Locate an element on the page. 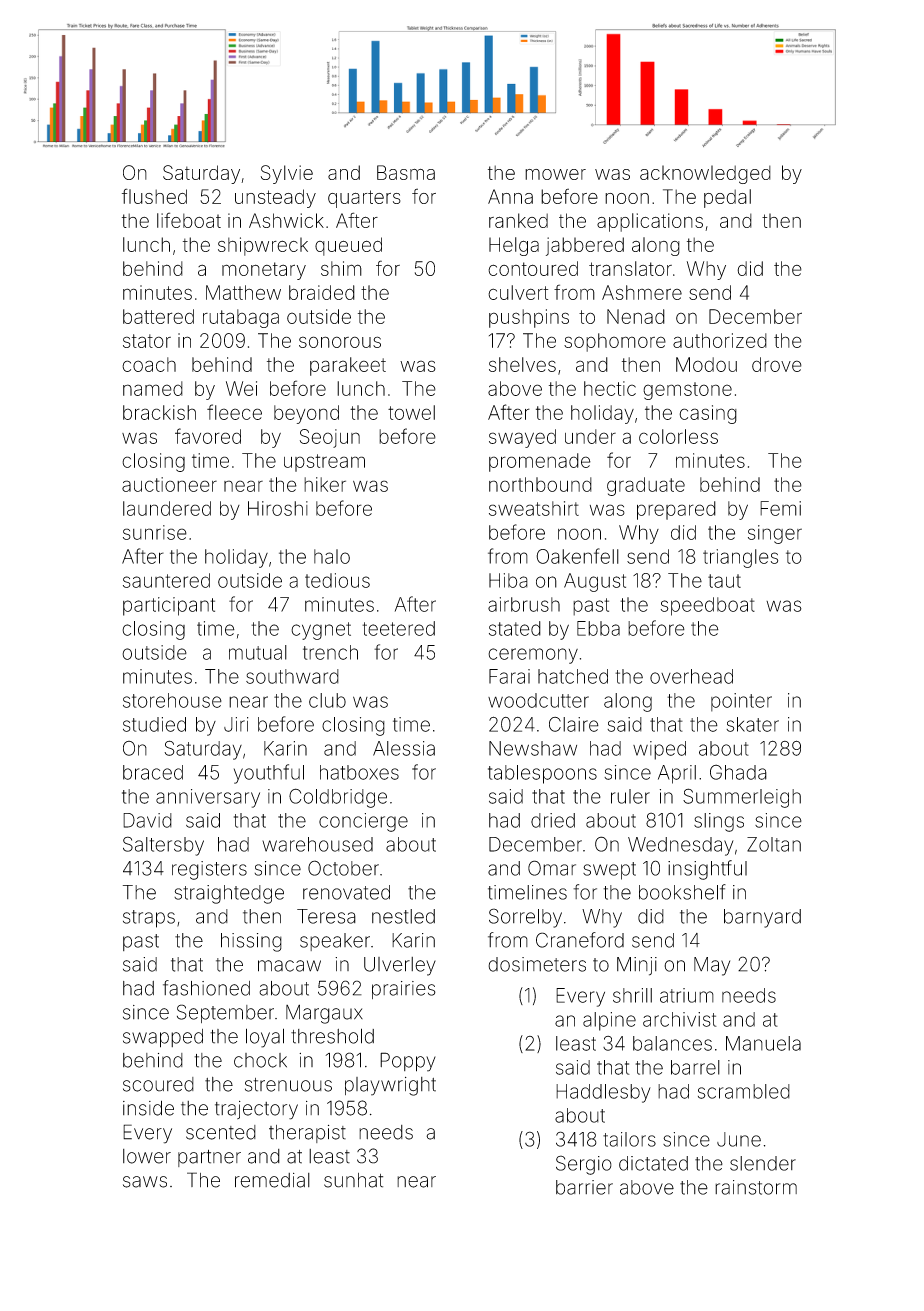  Modou is located at coordinates (706, 364).
